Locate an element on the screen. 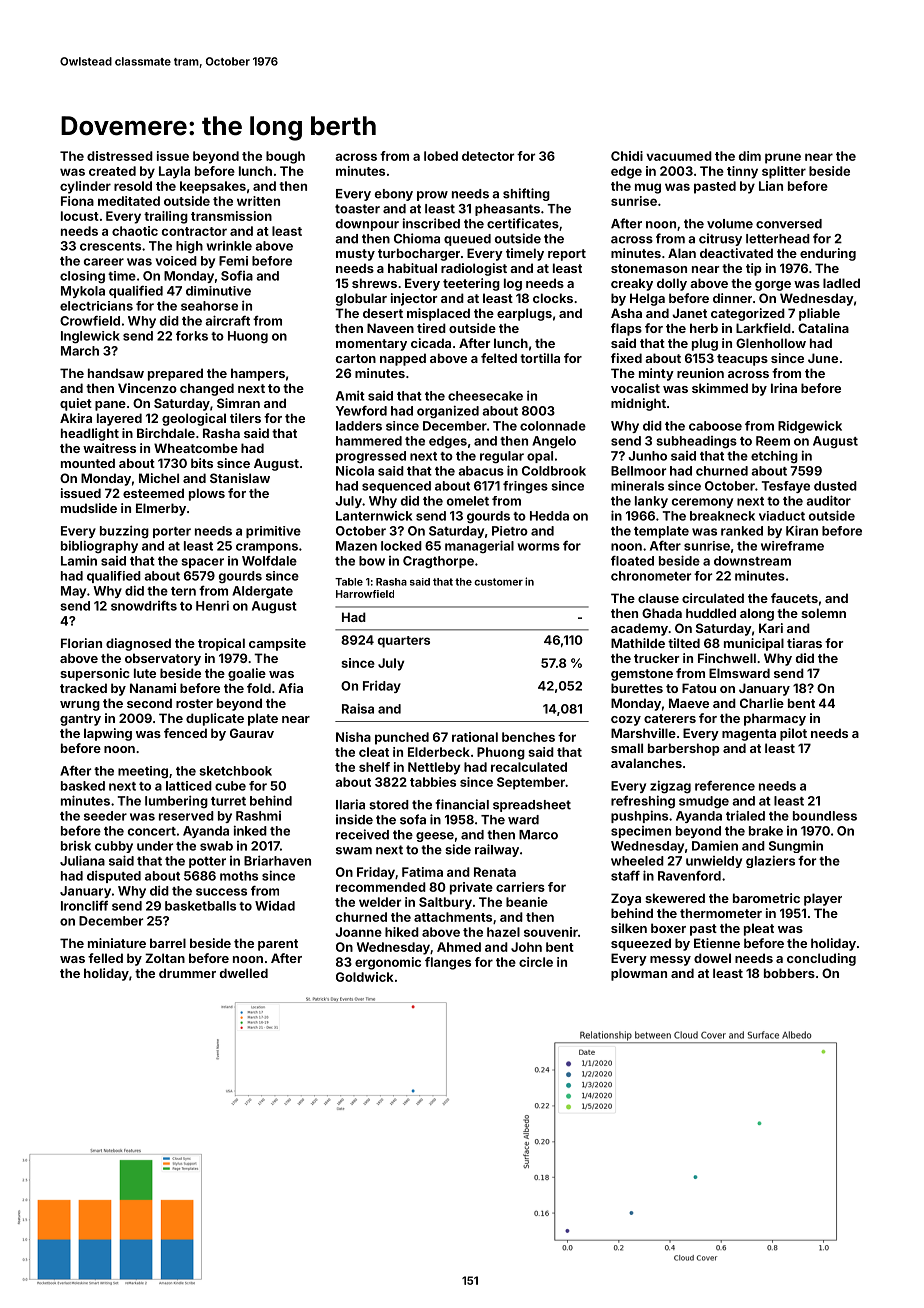 This screenshot has height=1308, width=924. locust is located at coordinates (80, 216).
